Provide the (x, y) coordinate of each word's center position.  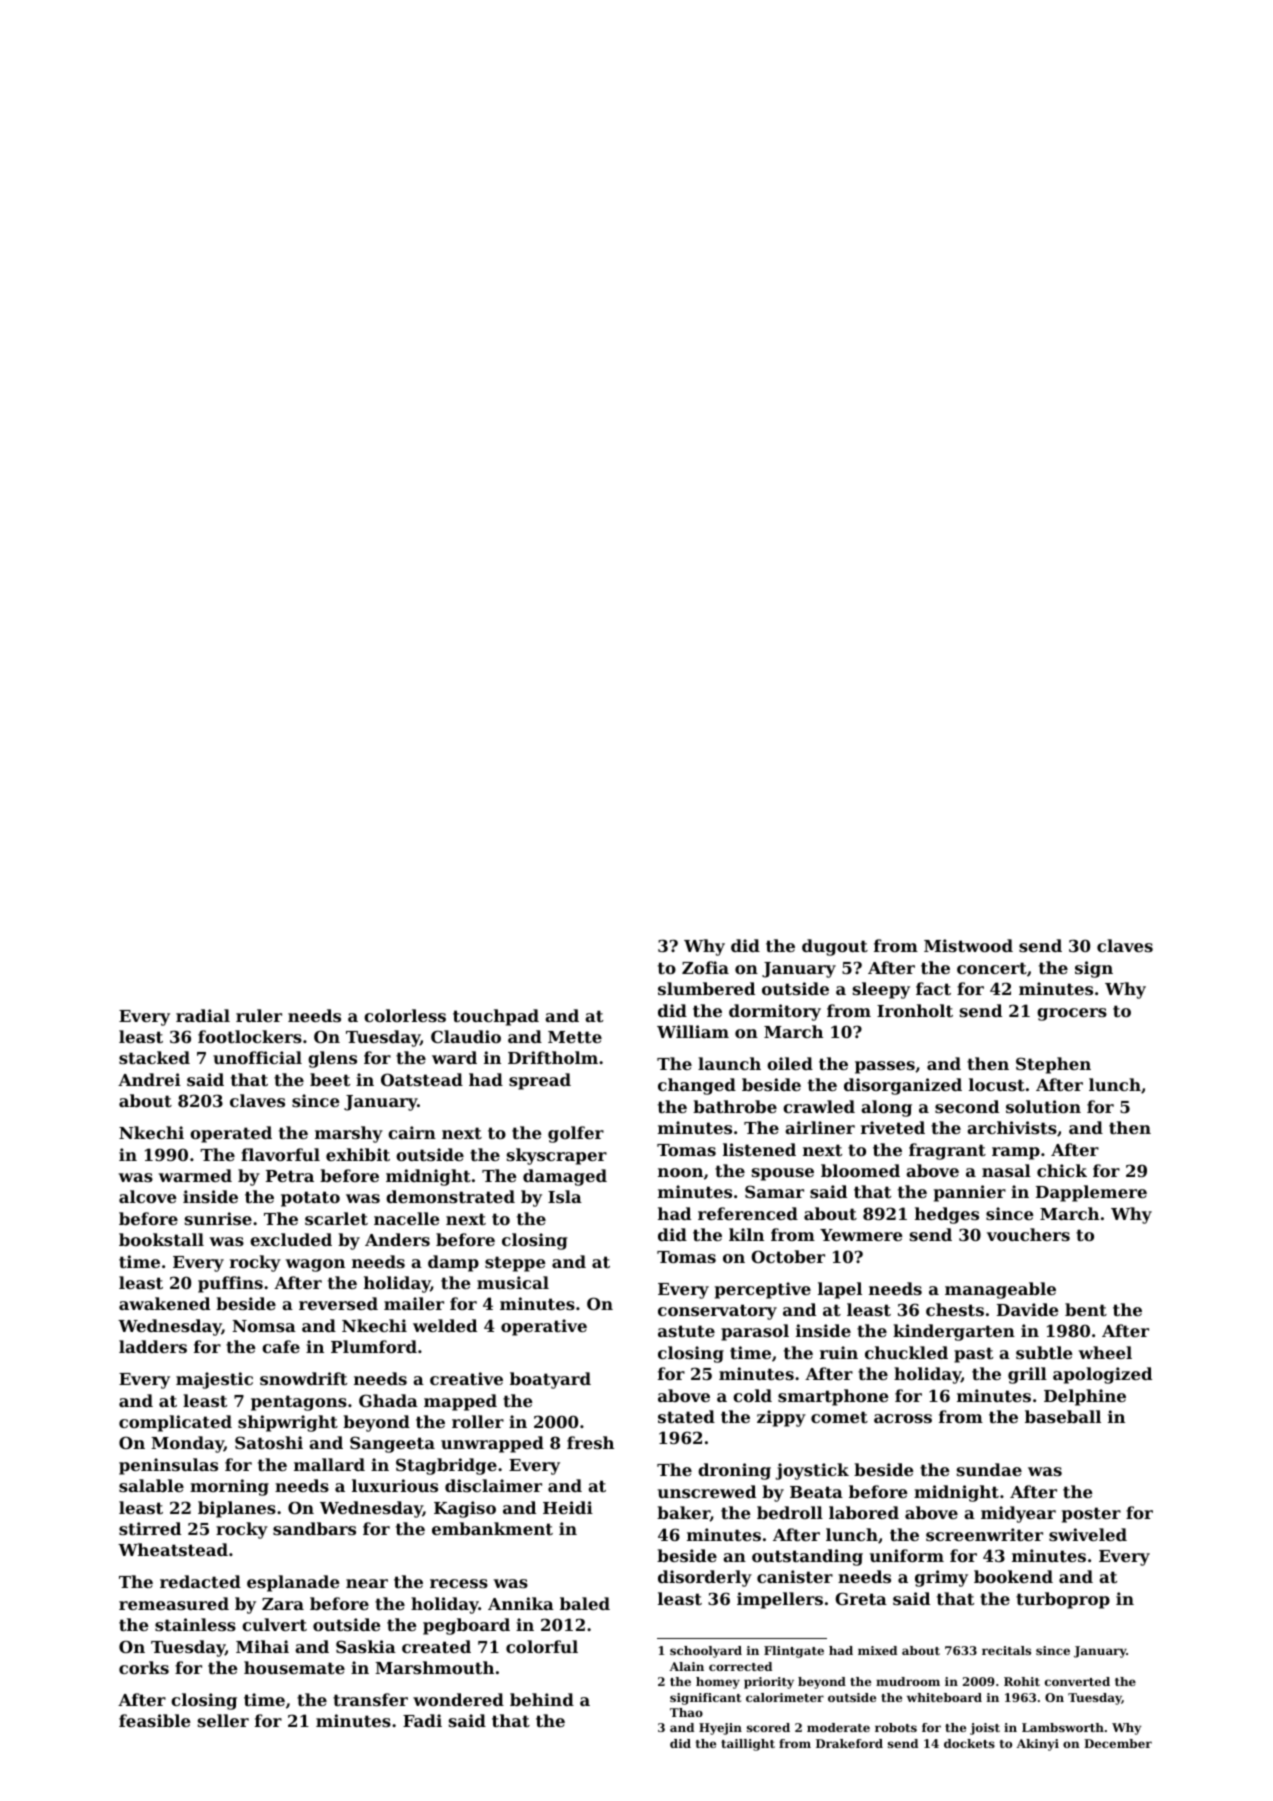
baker (683, 1513)
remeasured (174, 1603)
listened (759, 1149)
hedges (947, 1215)
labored (864, 1512)
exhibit (358, 1154)
